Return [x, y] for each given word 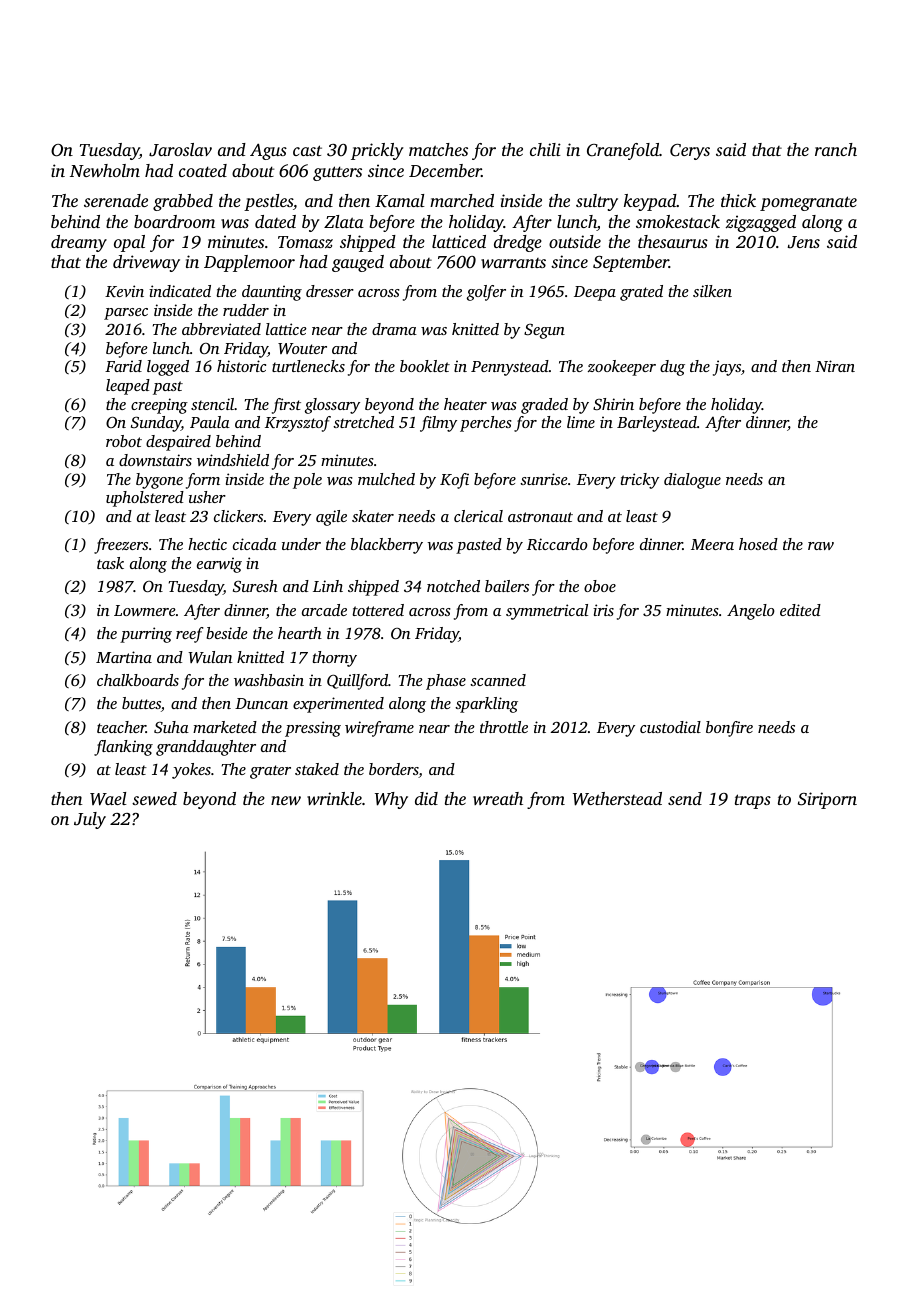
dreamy [79, 243]
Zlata [344, 221]
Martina [124, 657]
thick [738, 200]
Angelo [751, 612]
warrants [513, 263]
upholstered [145, 499]
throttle [504, 727]
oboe [600, 586]
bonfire [729, 729]
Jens [804, 242]
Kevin [124, 291]
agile [331, 518]
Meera [712, 544]
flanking [123, 748]
